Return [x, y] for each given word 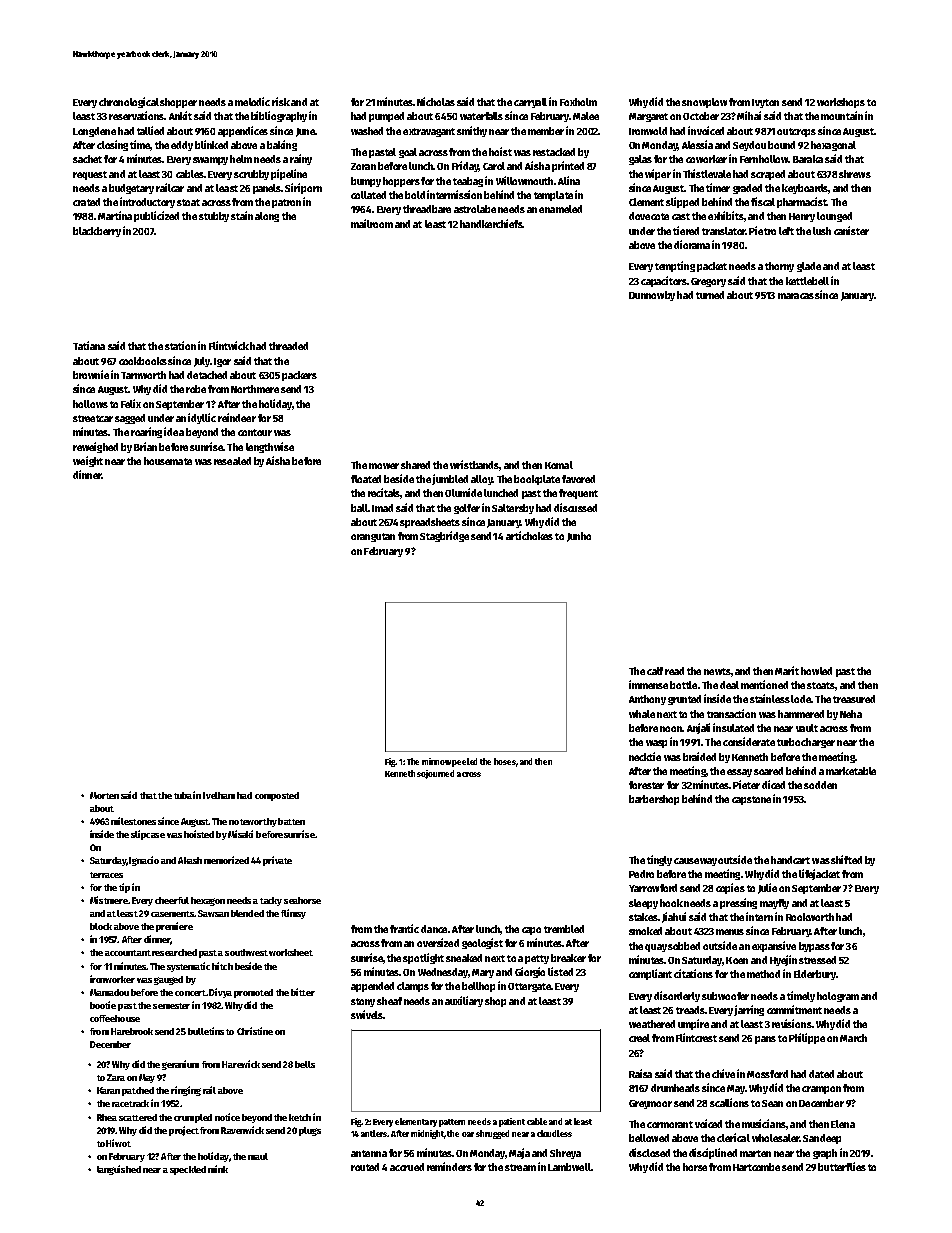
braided [699, 756]
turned [710, 295]
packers [299, 376]
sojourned [435, 774]
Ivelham [219, 795]
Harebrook [132, 1031]
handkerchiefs [491, 223]
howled [816, 671]
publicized [156, 216]
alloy [482, 480]
